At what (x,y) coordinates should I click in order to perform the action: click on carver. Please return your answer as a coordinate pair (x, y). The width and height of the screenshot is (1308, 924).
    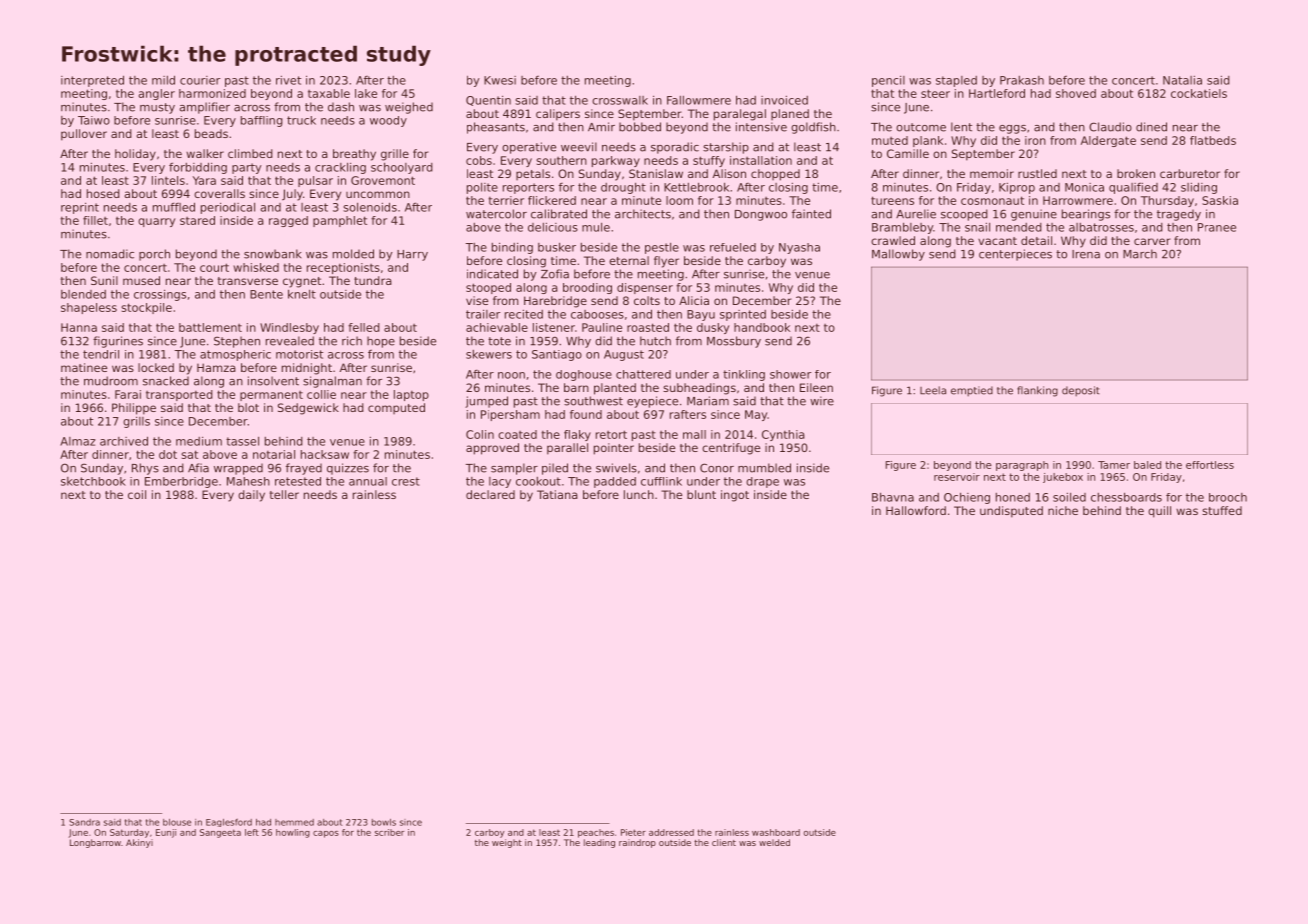
    Looking at the image, I should click on (1152, 241).
